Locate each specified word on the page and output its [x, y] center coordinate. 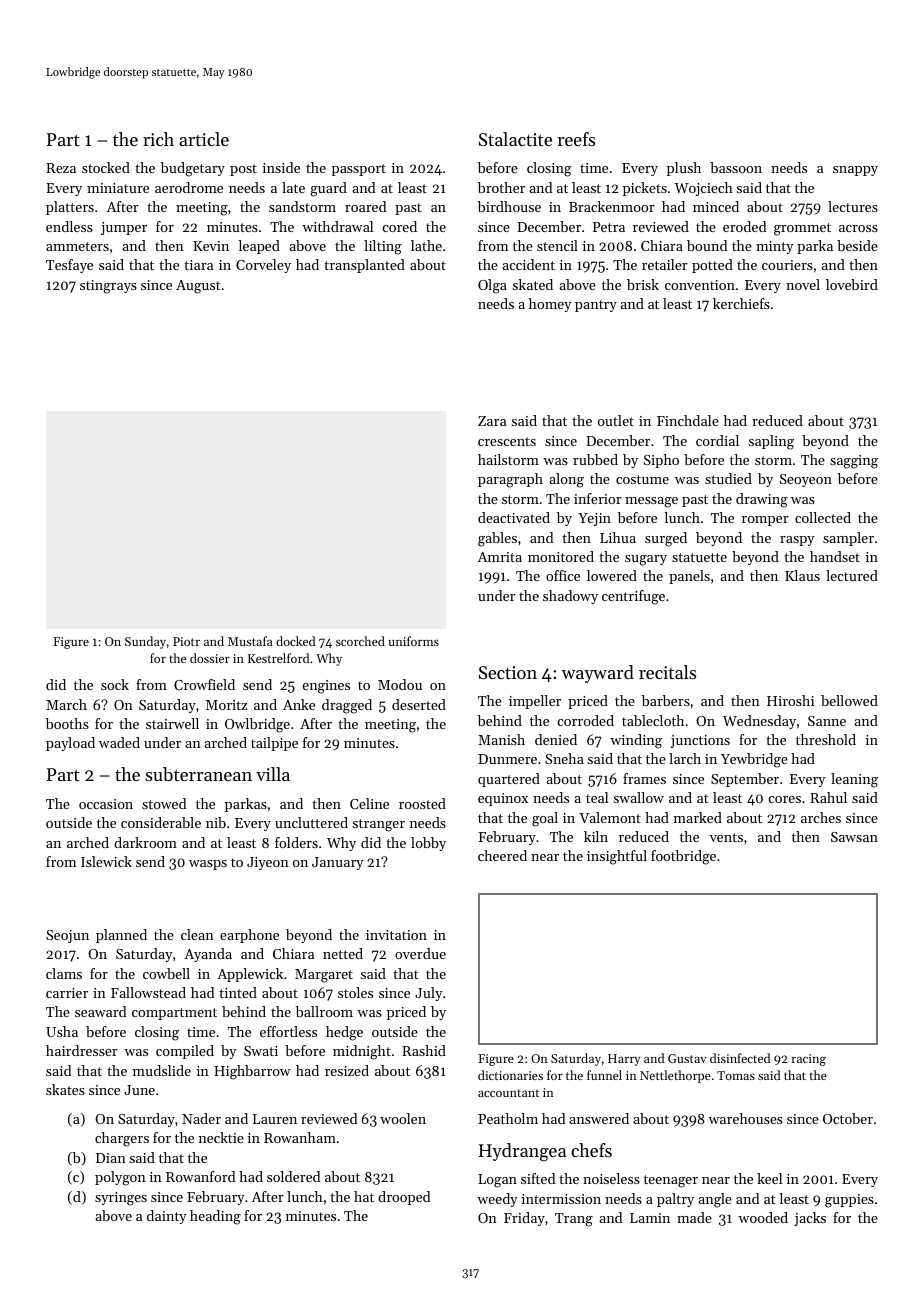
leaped [259, 247]
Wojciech [703, 189]
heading [215, 1217]
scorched [360, 641]
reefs [576, 139]
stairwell [172, 723]
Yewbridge [754, 760]
